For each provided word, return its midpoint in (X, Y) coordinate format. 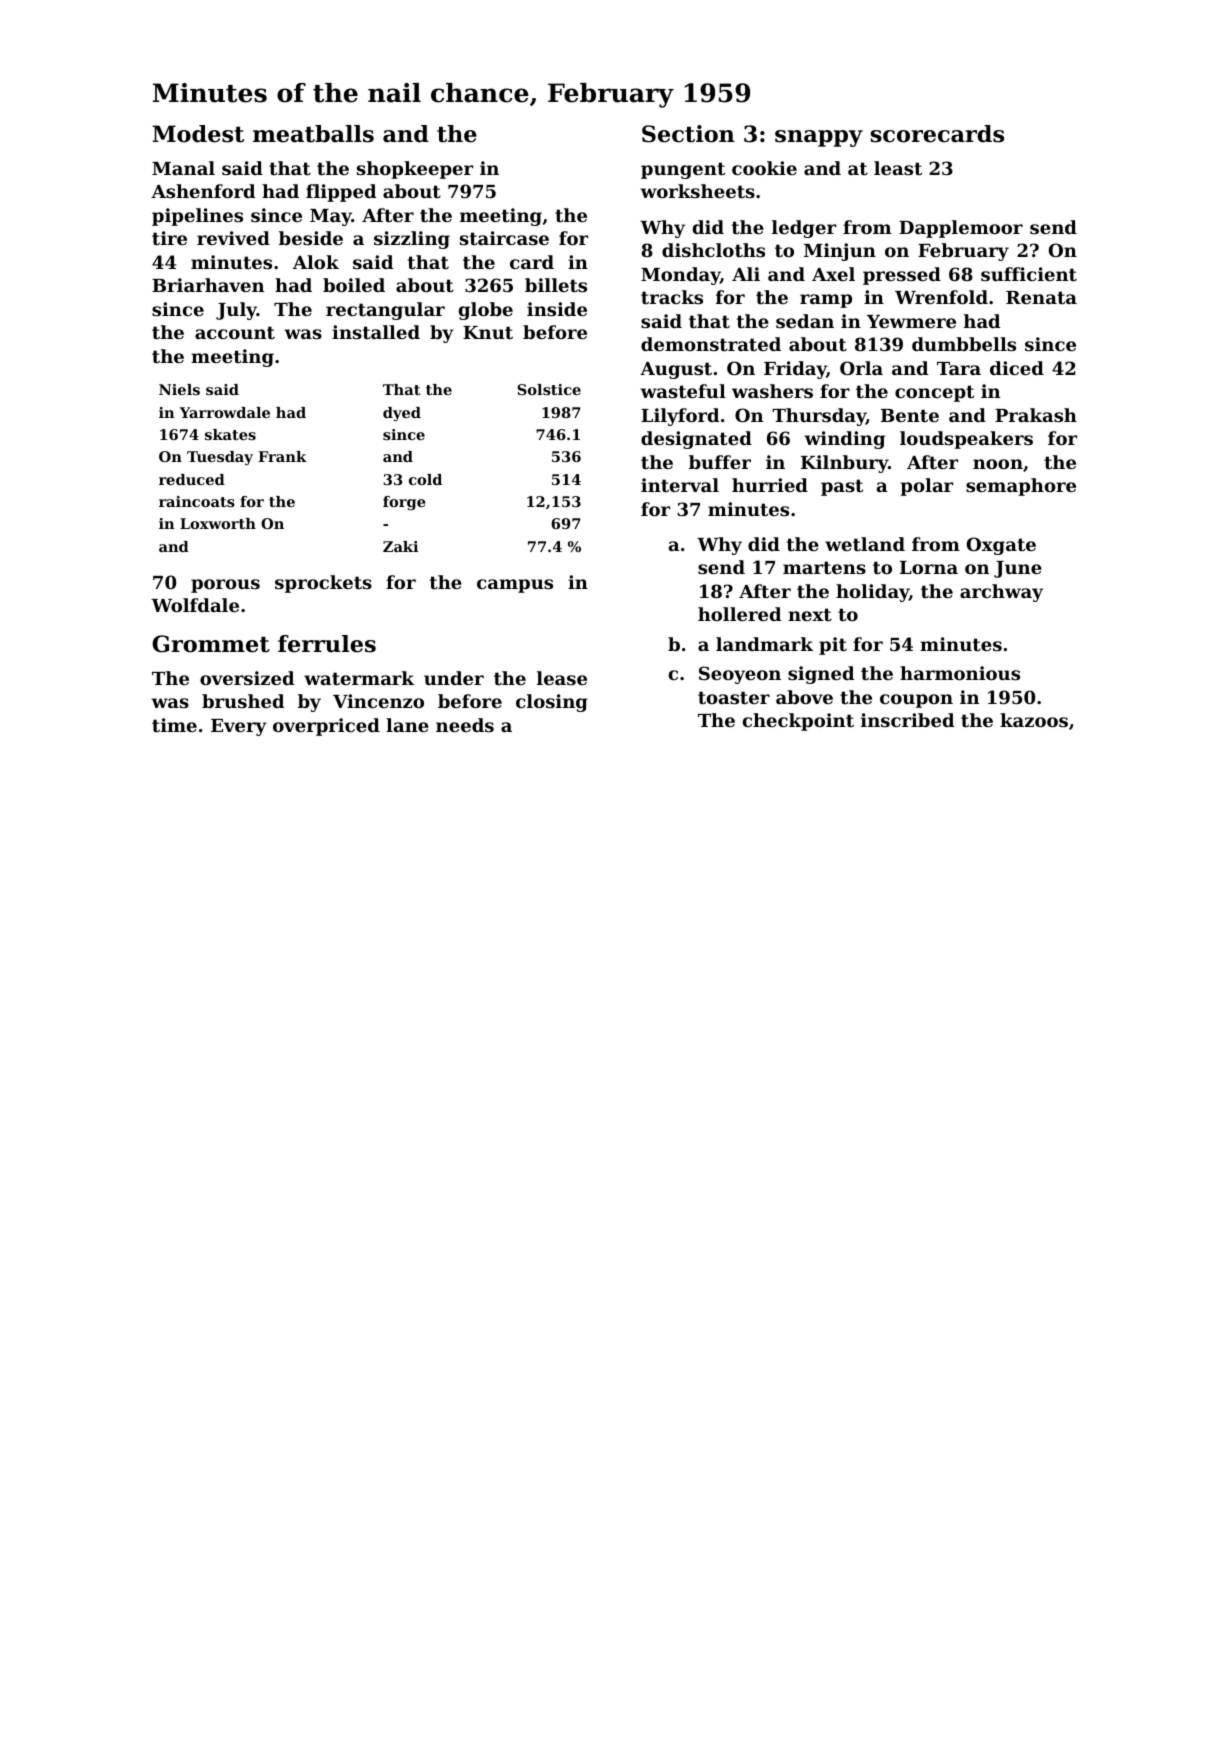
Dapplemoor (961, 229)
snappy (819, 138)
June (1018, 569)
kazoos (1034, 720)
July (236, 311)
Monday (680, 276)
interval (680, 485)
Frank (282, 456)
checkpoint (798, 722)
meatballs (313, 134)
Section (688, 134)
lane (407, 725)
